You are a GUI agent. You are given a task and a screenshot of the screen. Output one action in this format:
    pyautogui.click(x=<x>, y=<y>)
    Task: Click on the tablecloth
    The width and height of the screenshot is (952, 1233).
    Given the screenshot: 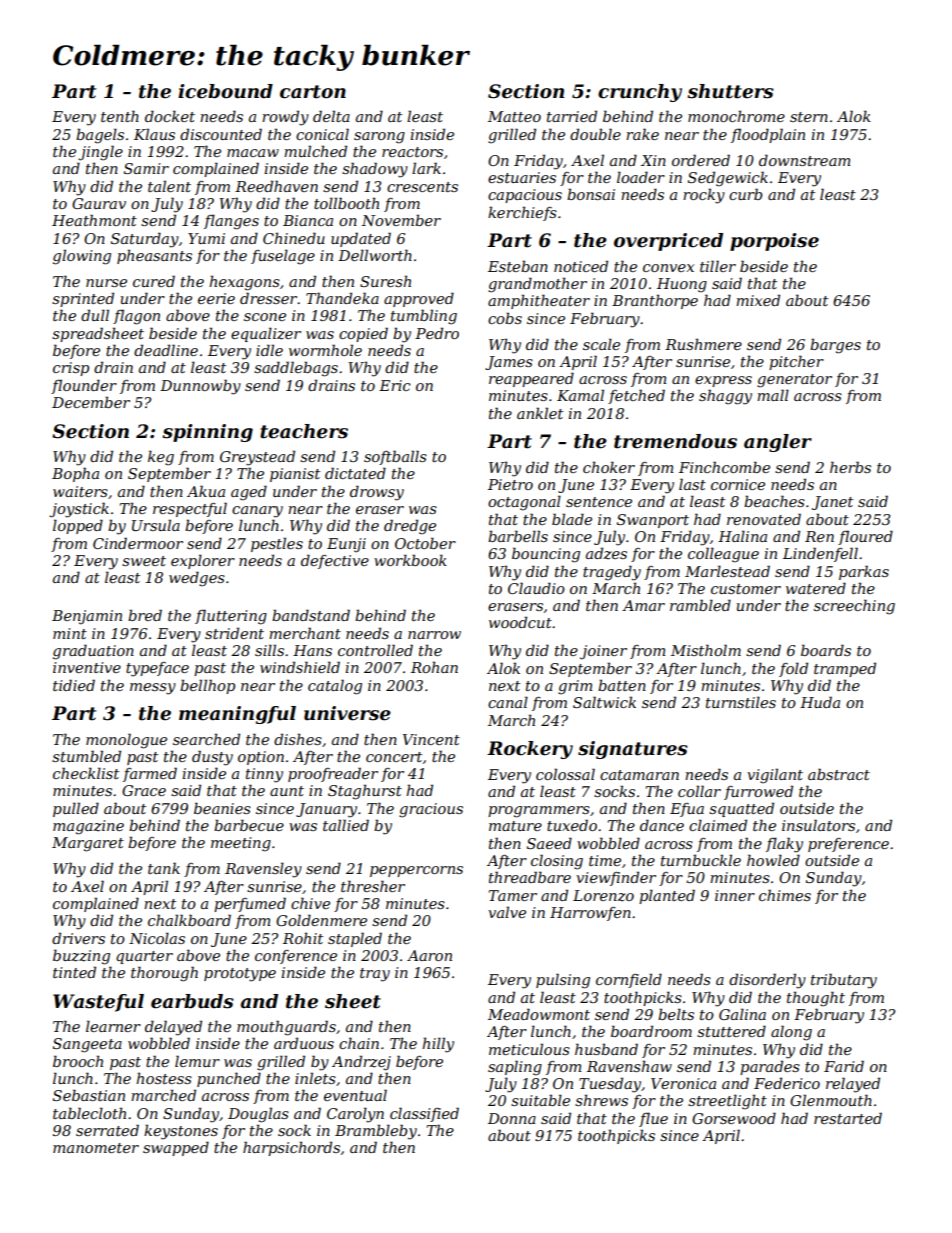 What is the action you would take?
    pyautogui.click(x=89, y=1113)
